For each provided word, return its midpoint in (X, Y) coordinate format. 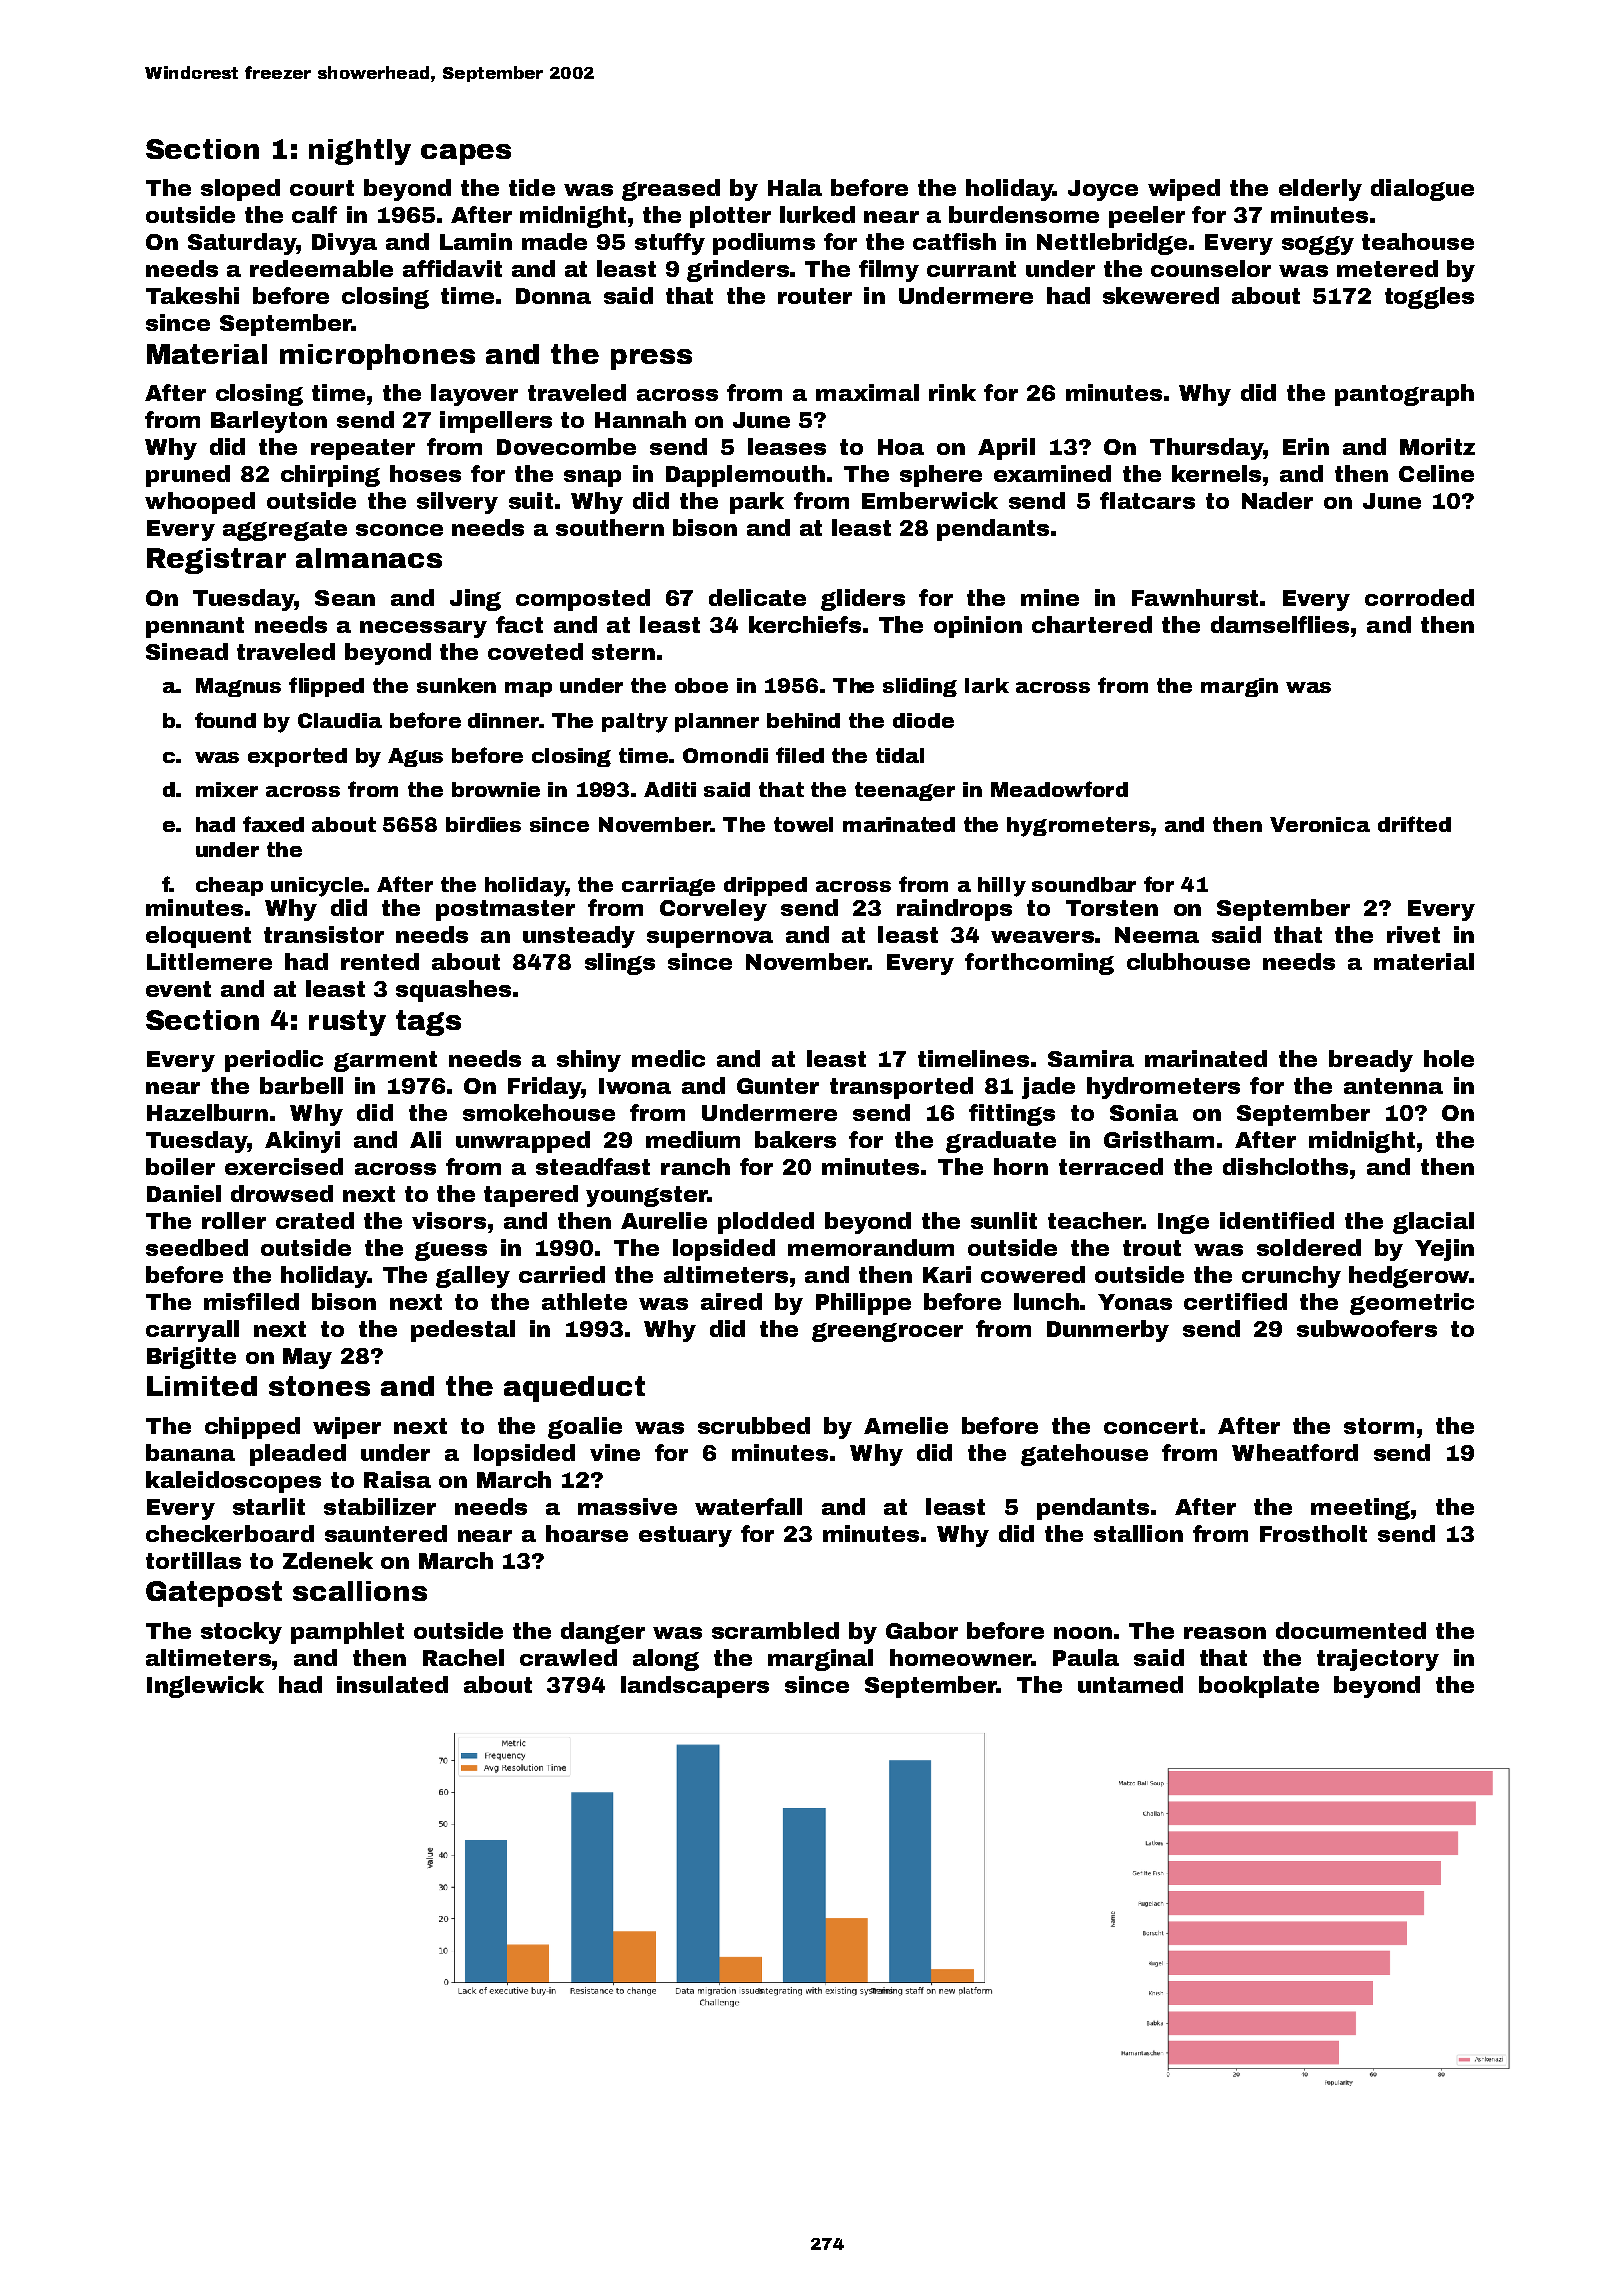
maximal (867, 392)
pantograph (1404, 395)
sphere (941, 476)
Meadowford (1059, 789)
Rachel (463, 1657)
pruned (188, 476)
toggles (1429, 298)
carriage (668, 886)
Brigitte (191, 1358)
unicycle (317, 887)
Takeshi (192, 295)
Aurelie (664, 1220)
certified (1235, 1301)
